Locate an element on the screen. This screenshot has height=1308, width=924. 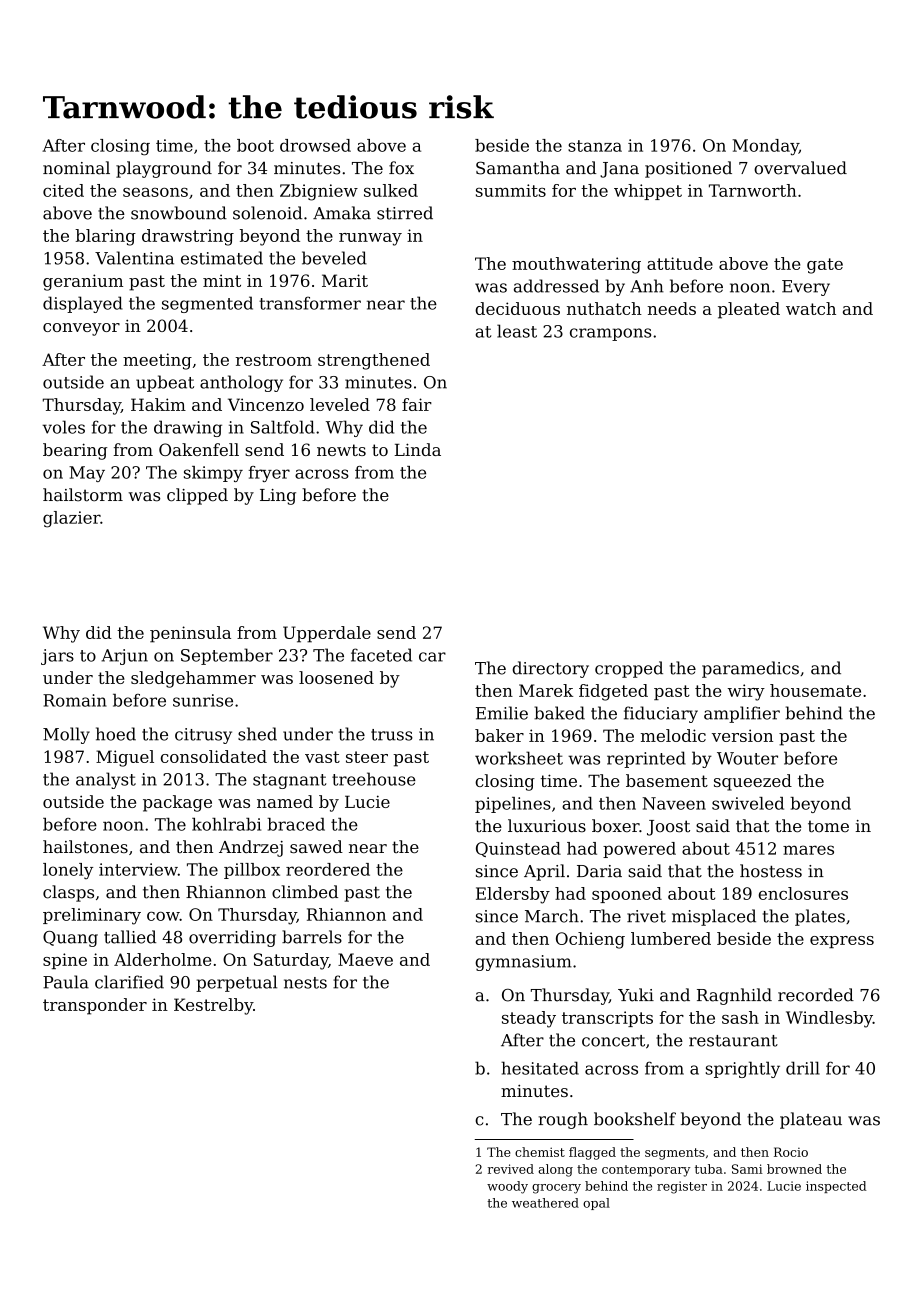
drowsed is located at coordinates (315, 145).
